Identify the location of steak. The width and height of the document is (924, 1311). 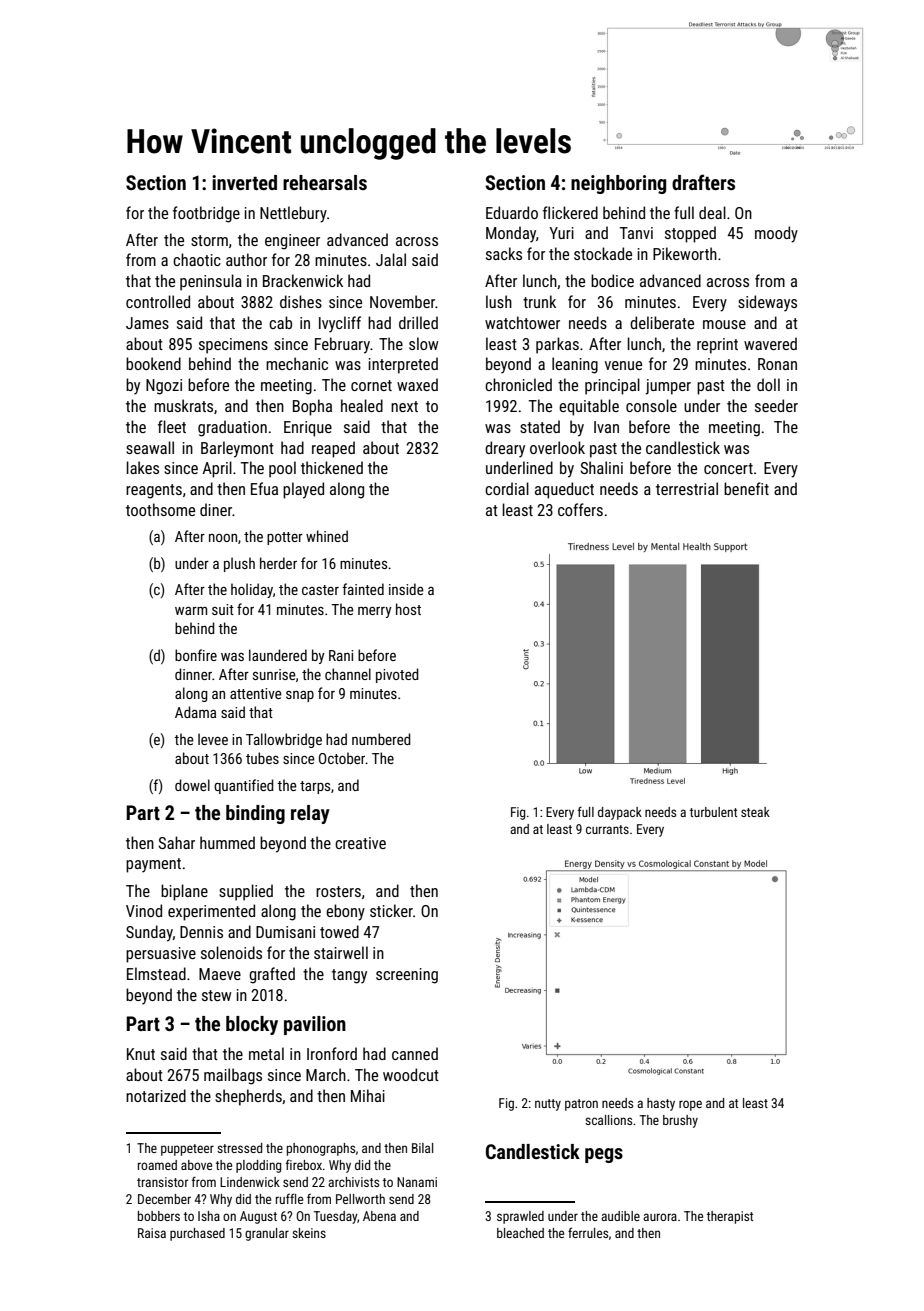
(755, 812).
